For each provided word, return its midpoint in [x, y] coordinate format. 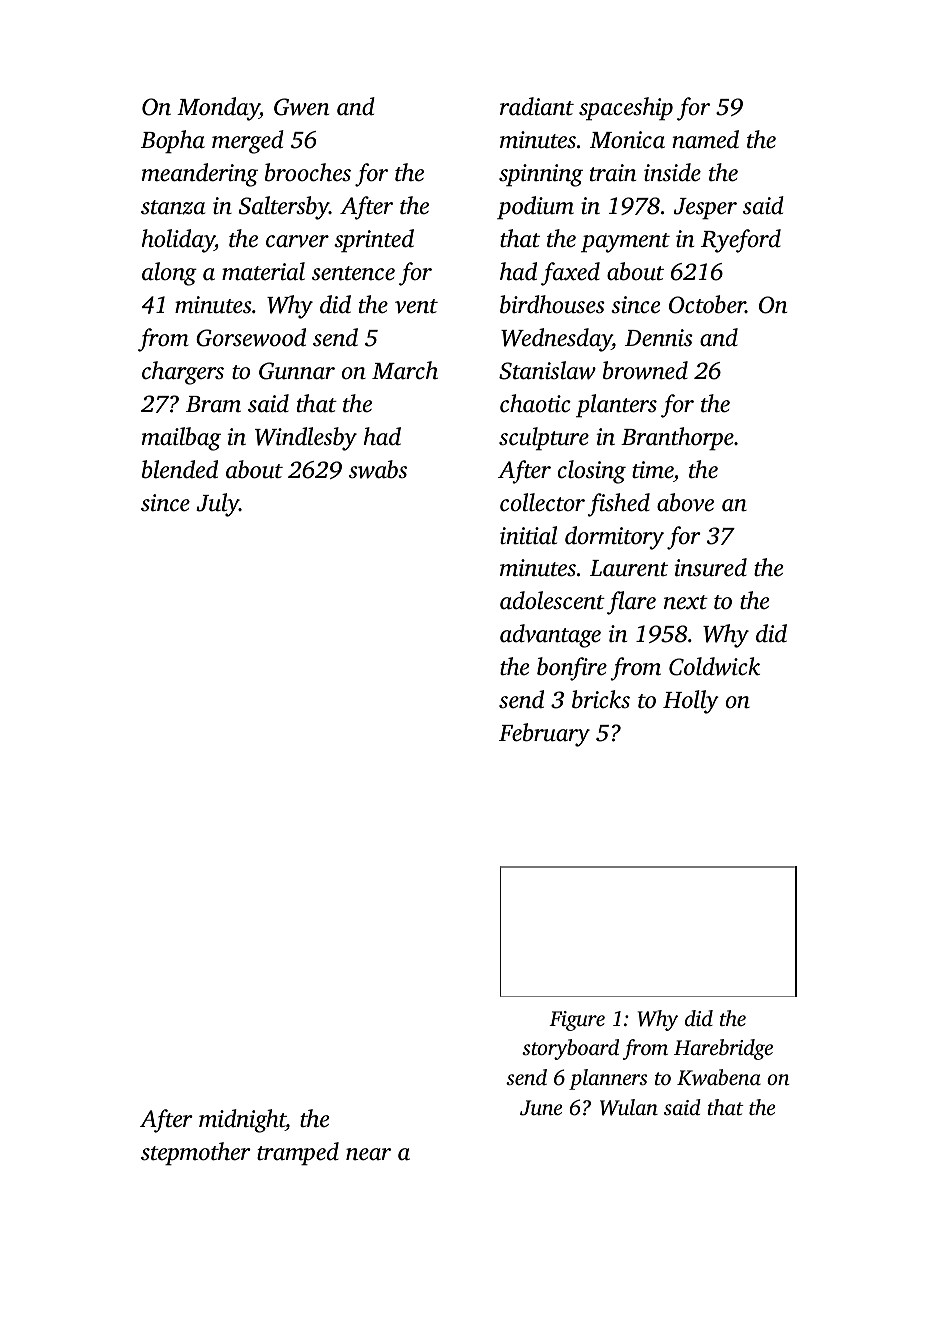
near [368, 1154]
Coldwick [714, 666]
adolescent [552, 600]
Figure [577, 1021]
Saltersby [284, 208]
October [707, 304]
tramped [298, 1154]
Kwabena [719, 1077]
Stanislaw [547, 370]
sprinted [374, 241]
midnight [242, 1121]
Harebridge [723, 1049]
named [705, 139]
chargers [183, 373]
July [217, 505]
